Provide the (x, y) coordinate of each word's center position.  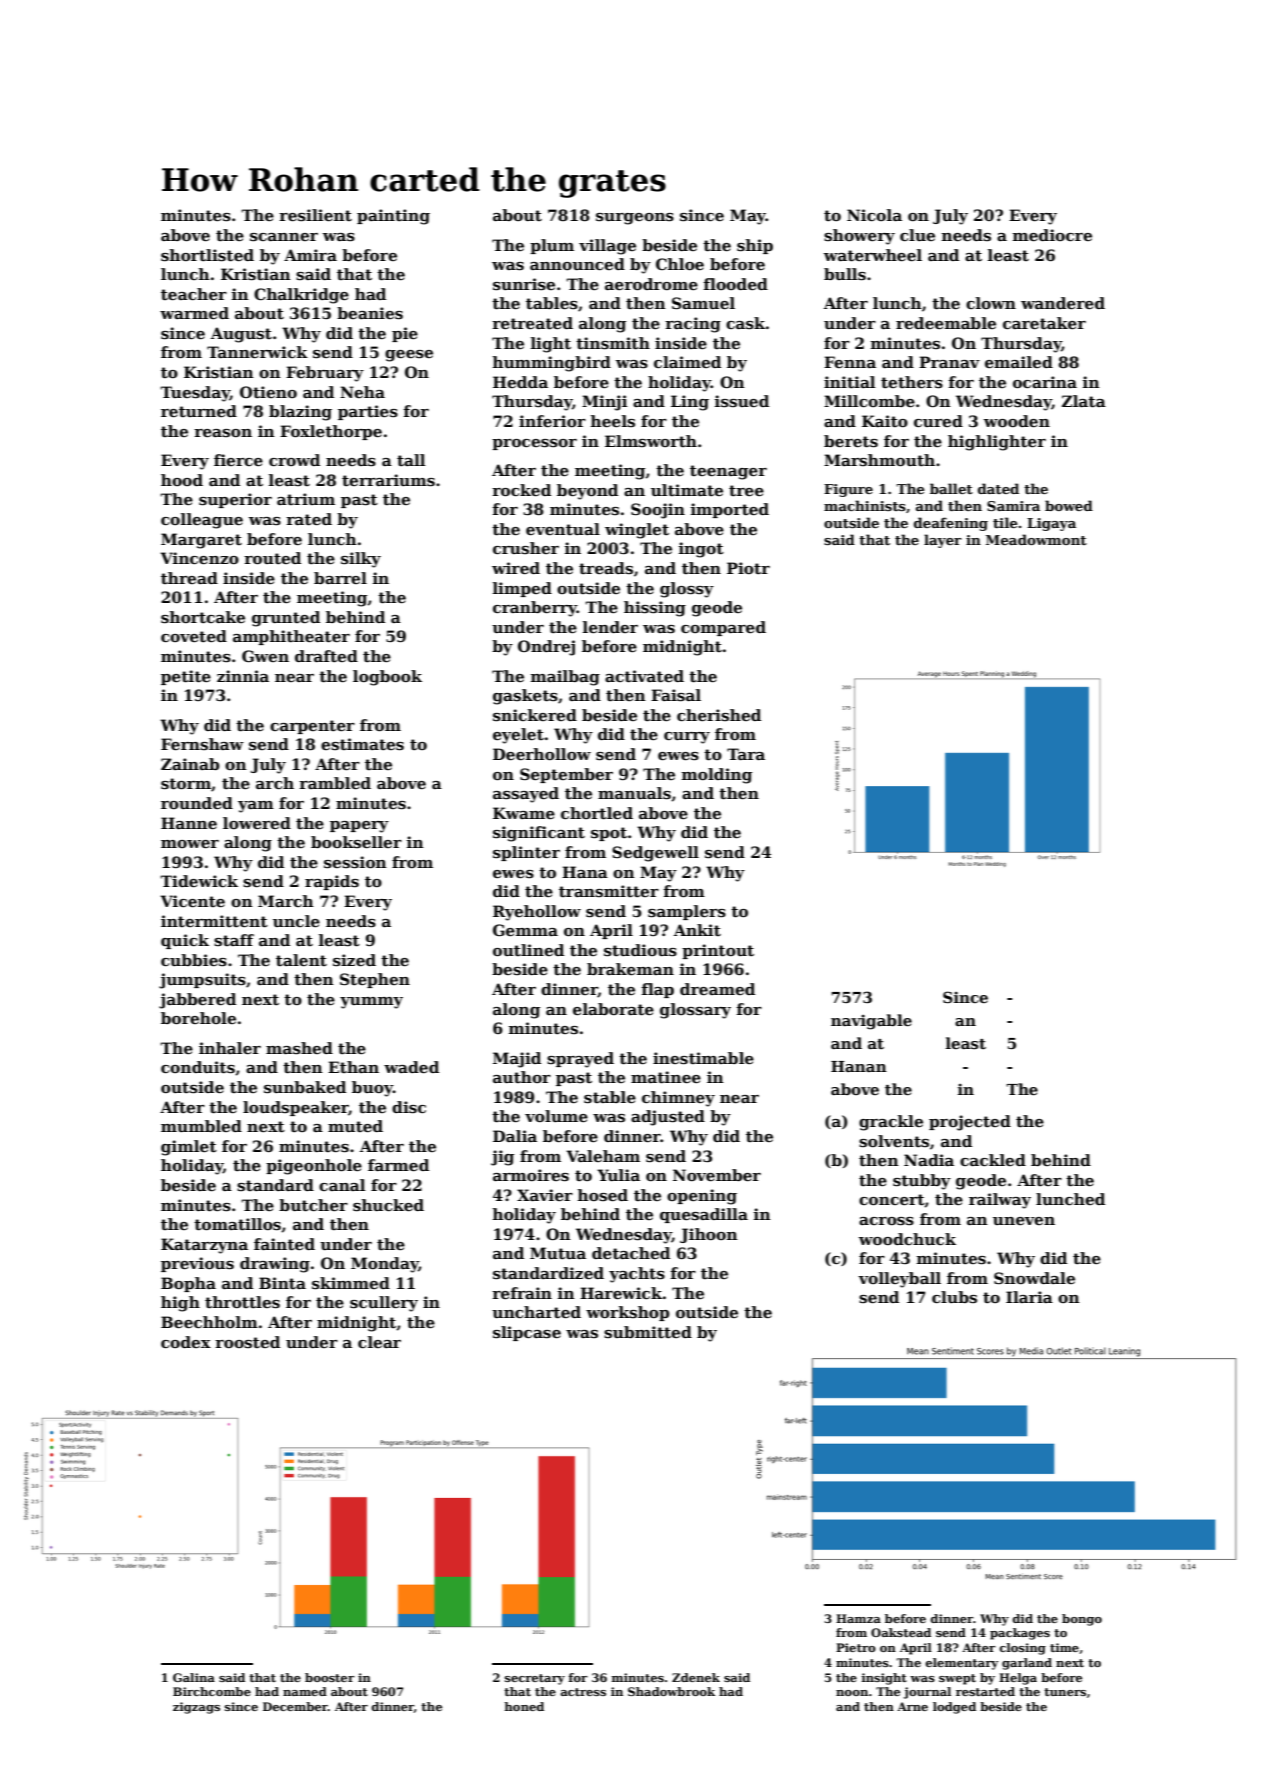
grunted (286, 619)
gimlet (189, 1148)
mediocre (1052, 235)
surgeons (635, 219)
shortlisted (207, 255)
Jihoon (709, 1235)
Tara (746, 754)
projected (970, 1123)
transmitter (609, 891)
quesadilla (704, 1215)
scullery (384, 1304)
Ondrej (546, 648)
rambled (335, 783)
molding (717, 776)
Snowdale (1034, 1278)
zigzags (196, 1708)
